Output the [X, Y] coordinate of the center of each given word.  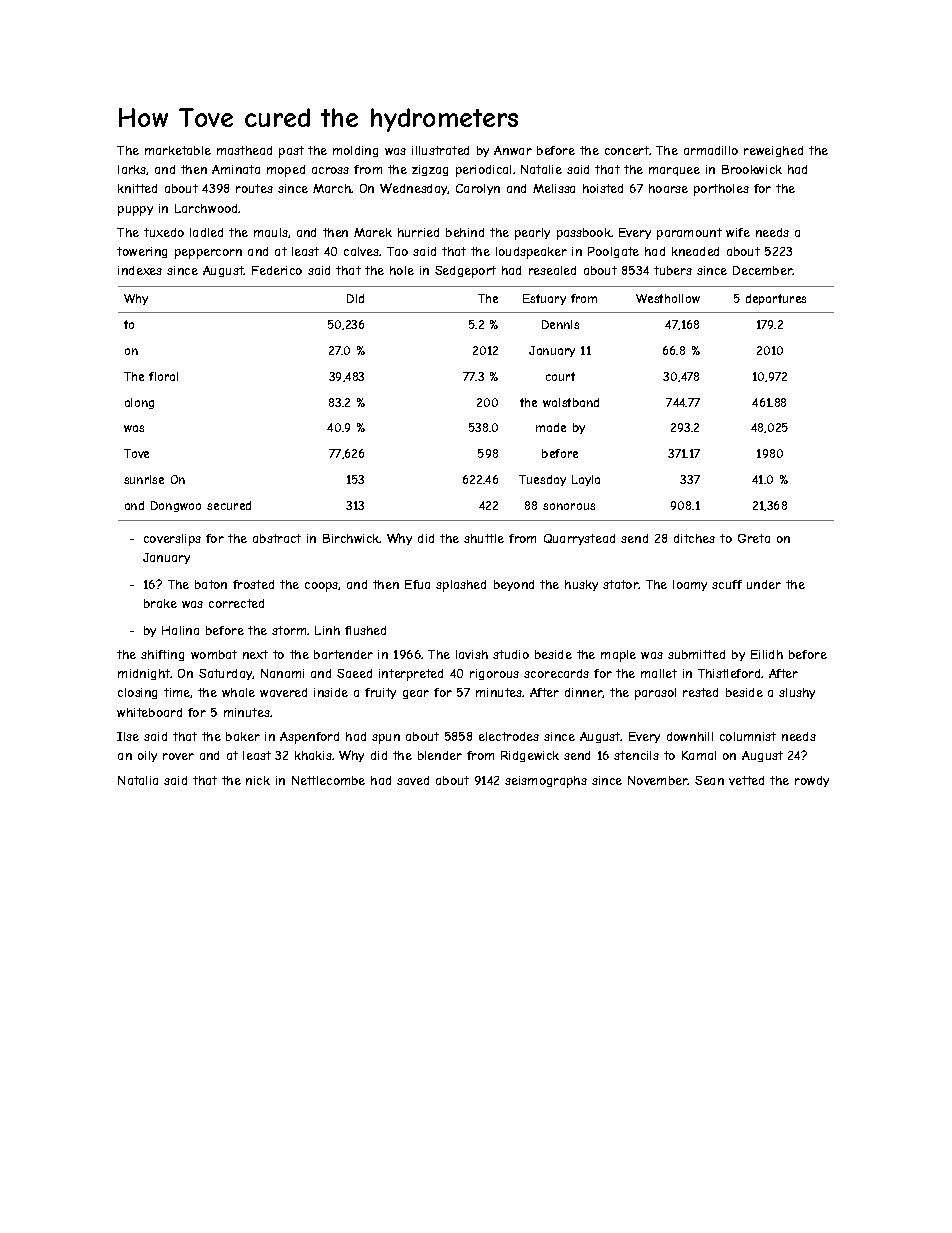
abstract [277, 538]
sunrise [144, 479]
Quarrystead [579, 539]
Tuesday [542, 480]
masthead [244, 150]
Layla [586, 480]
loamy [690, 585]
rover [178, 756]
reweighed [773, 151]
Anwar [513, 150]
